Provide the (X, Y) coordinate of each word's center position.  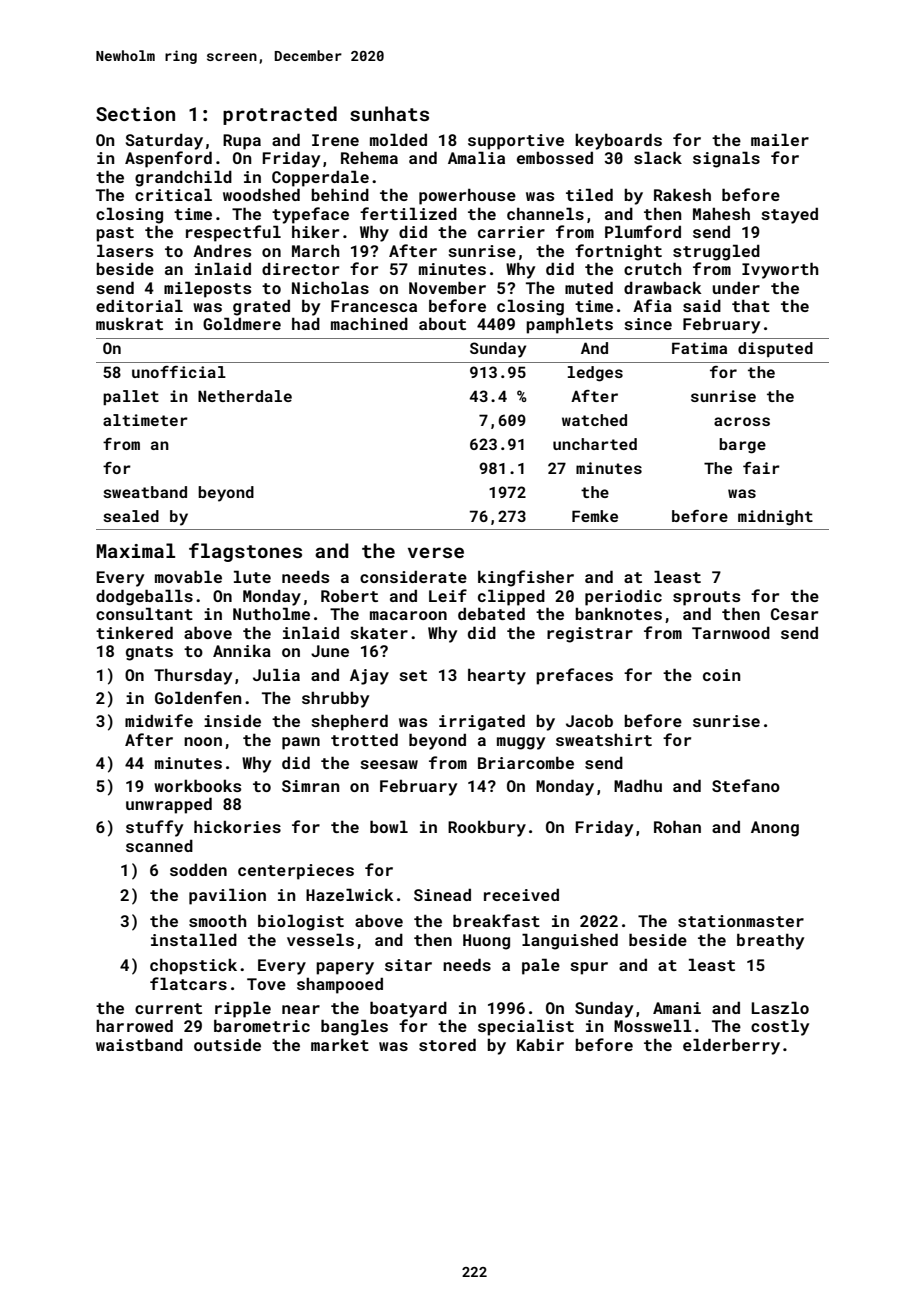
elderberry (731, 1046)
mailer (780, 139)
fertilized (408, 213)
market (340, 1044)
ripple (243, 1009)
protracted (280, 115)
